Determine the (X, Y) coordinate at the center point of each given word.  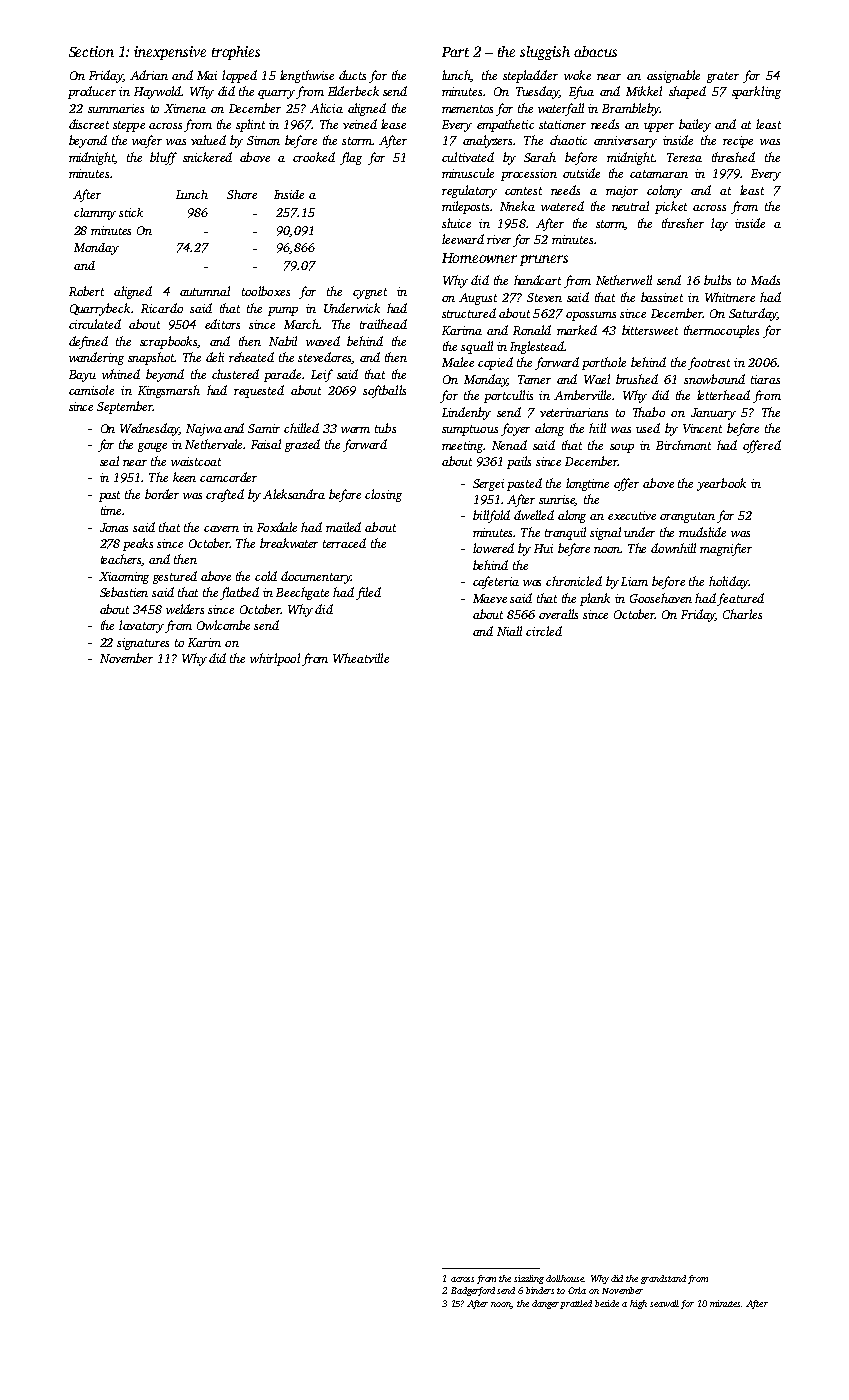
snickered (207, 157)
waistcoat (196, 461)
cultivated (468, 157)
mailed (343, 527)
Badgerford (473, 1291)
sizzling (529, 1279)
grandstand (663, 1279)
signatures (143, 644)
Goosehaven (661, 598)
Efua (581, 92)
